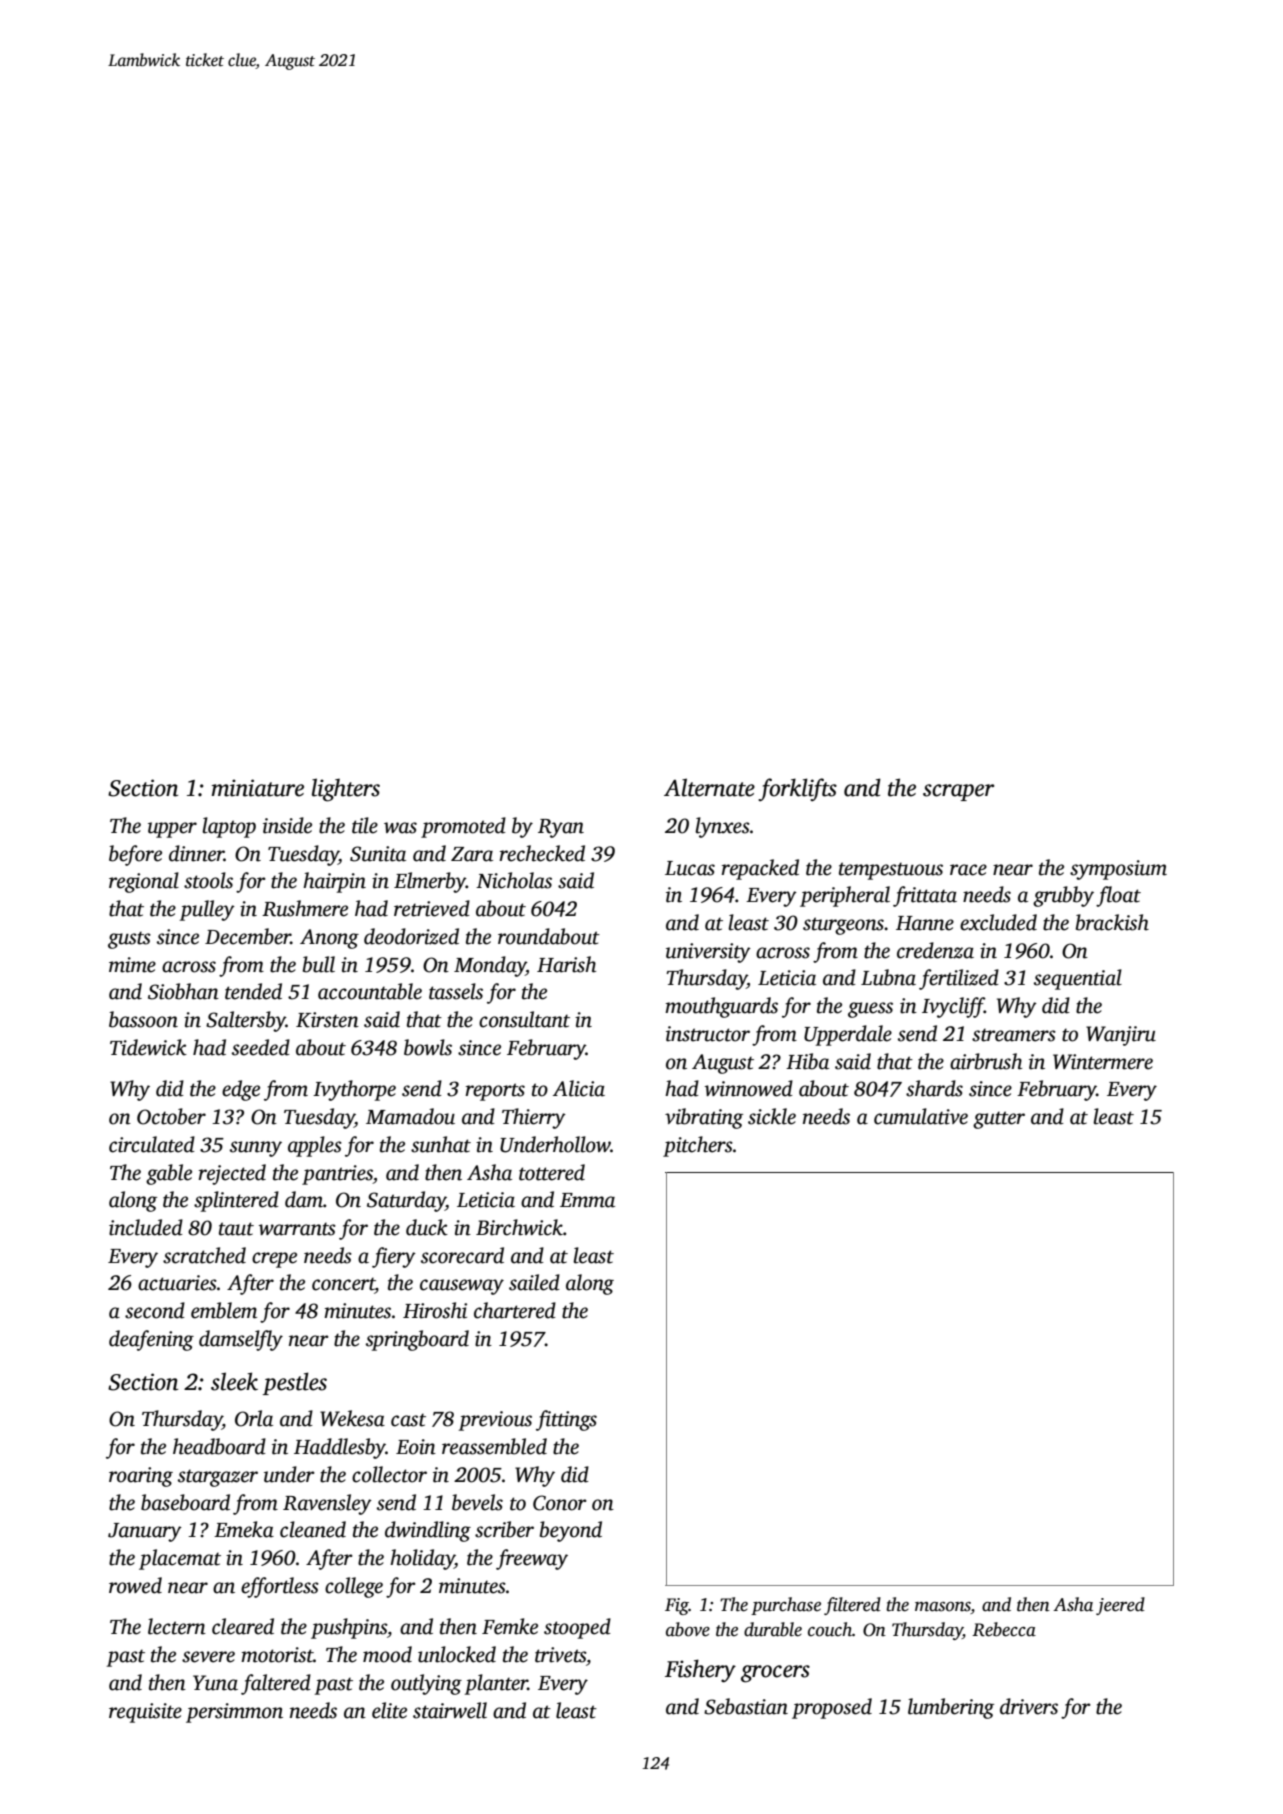  I want to click on masons, so click(943, 1608).
